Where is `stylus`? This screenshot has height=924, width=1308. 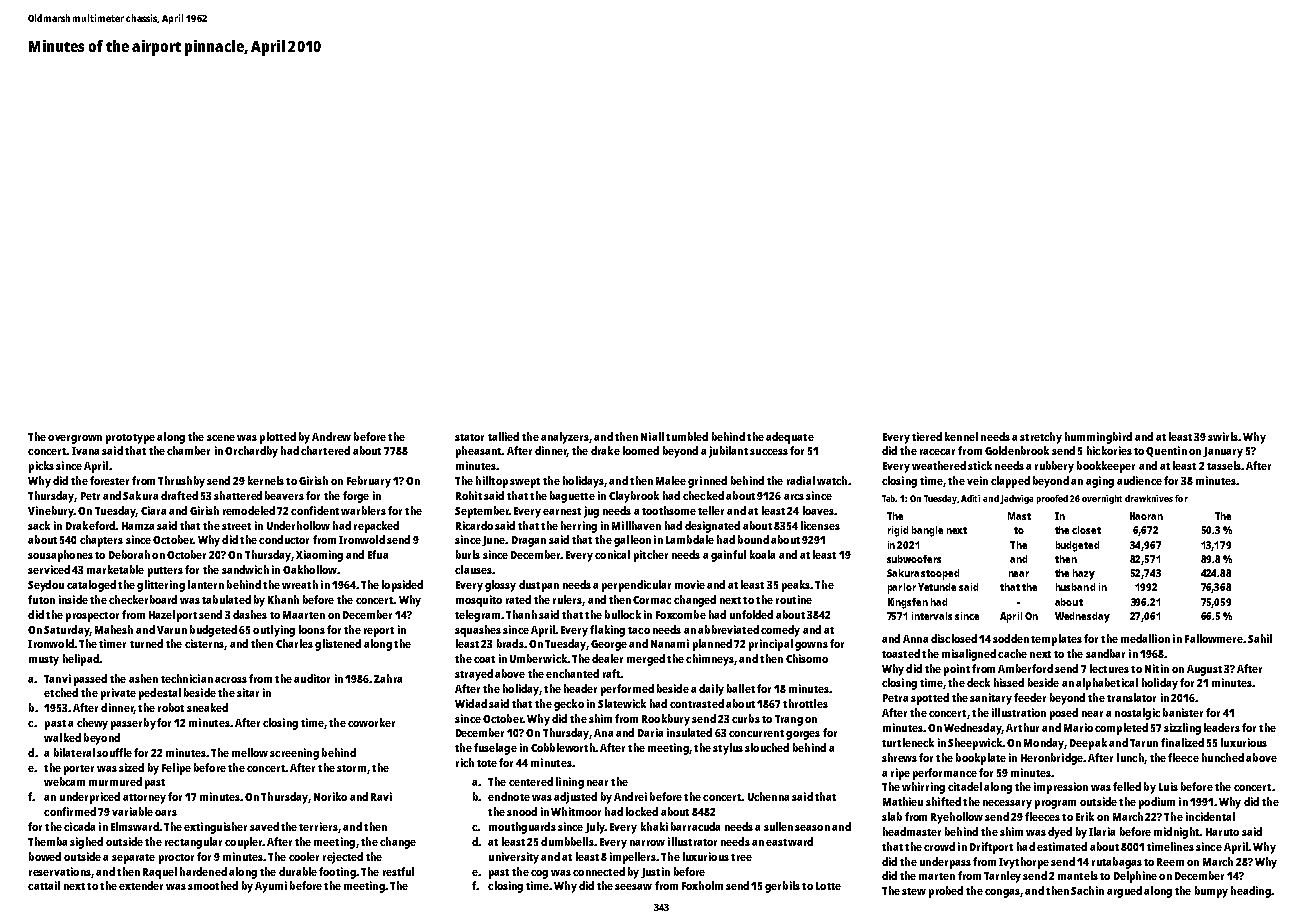
stylus is located at coordinates (728, 749).
